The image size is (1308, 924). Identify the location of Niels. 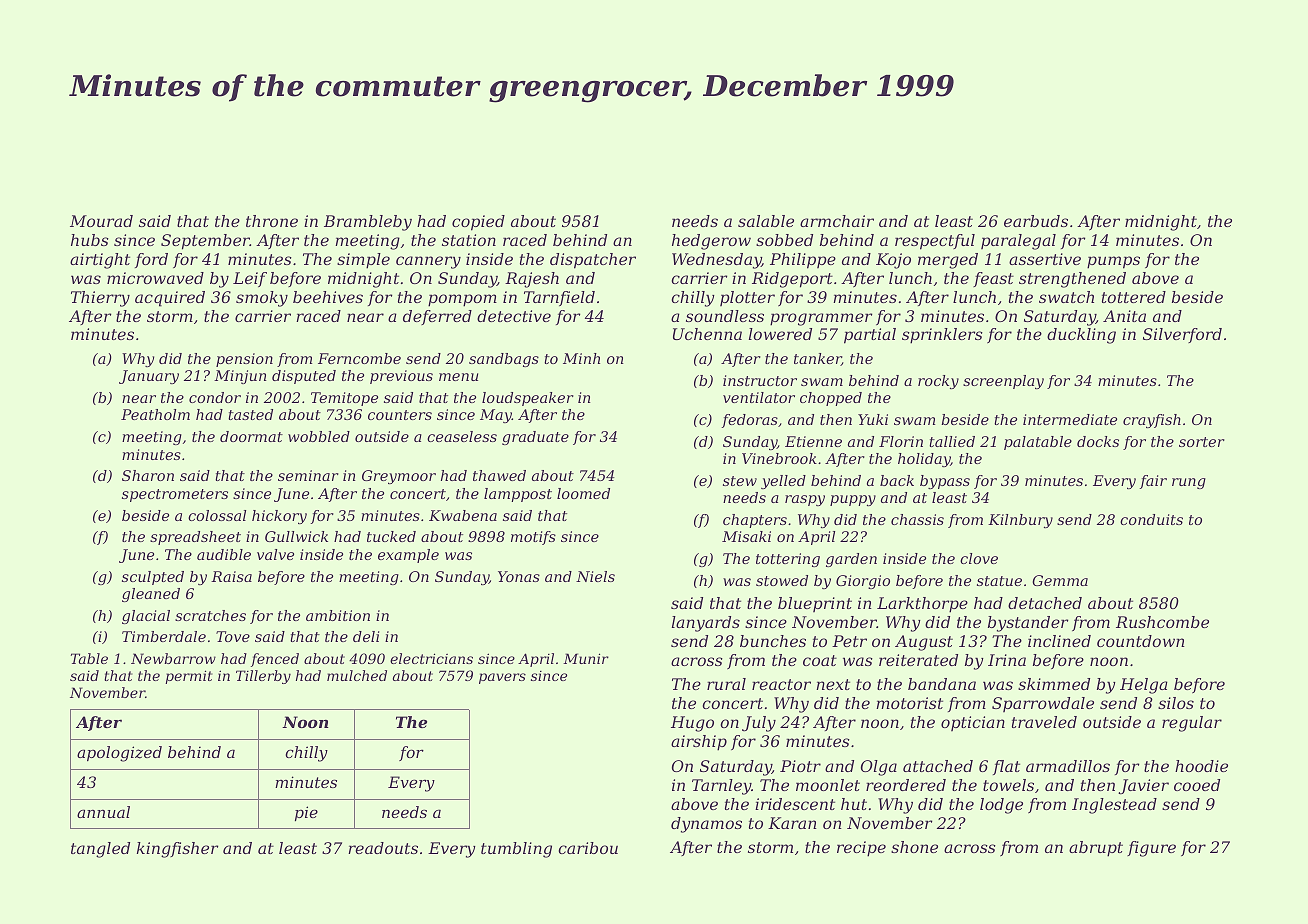
(595, 576).
